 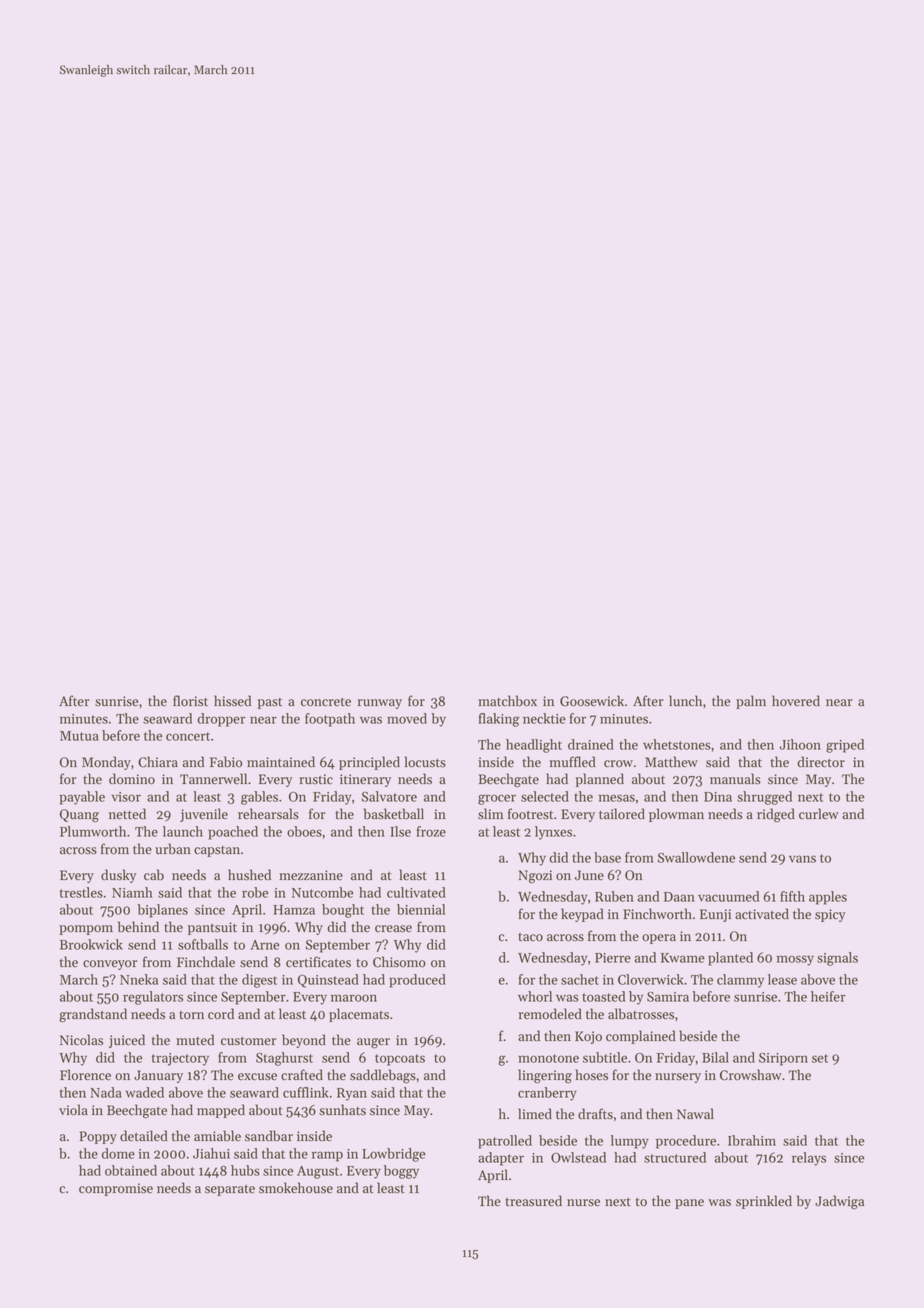 What do you see at coordinates (783, 1059) in the screenshot?
I see `Siriporn` at bounding box center [783, 1059].
